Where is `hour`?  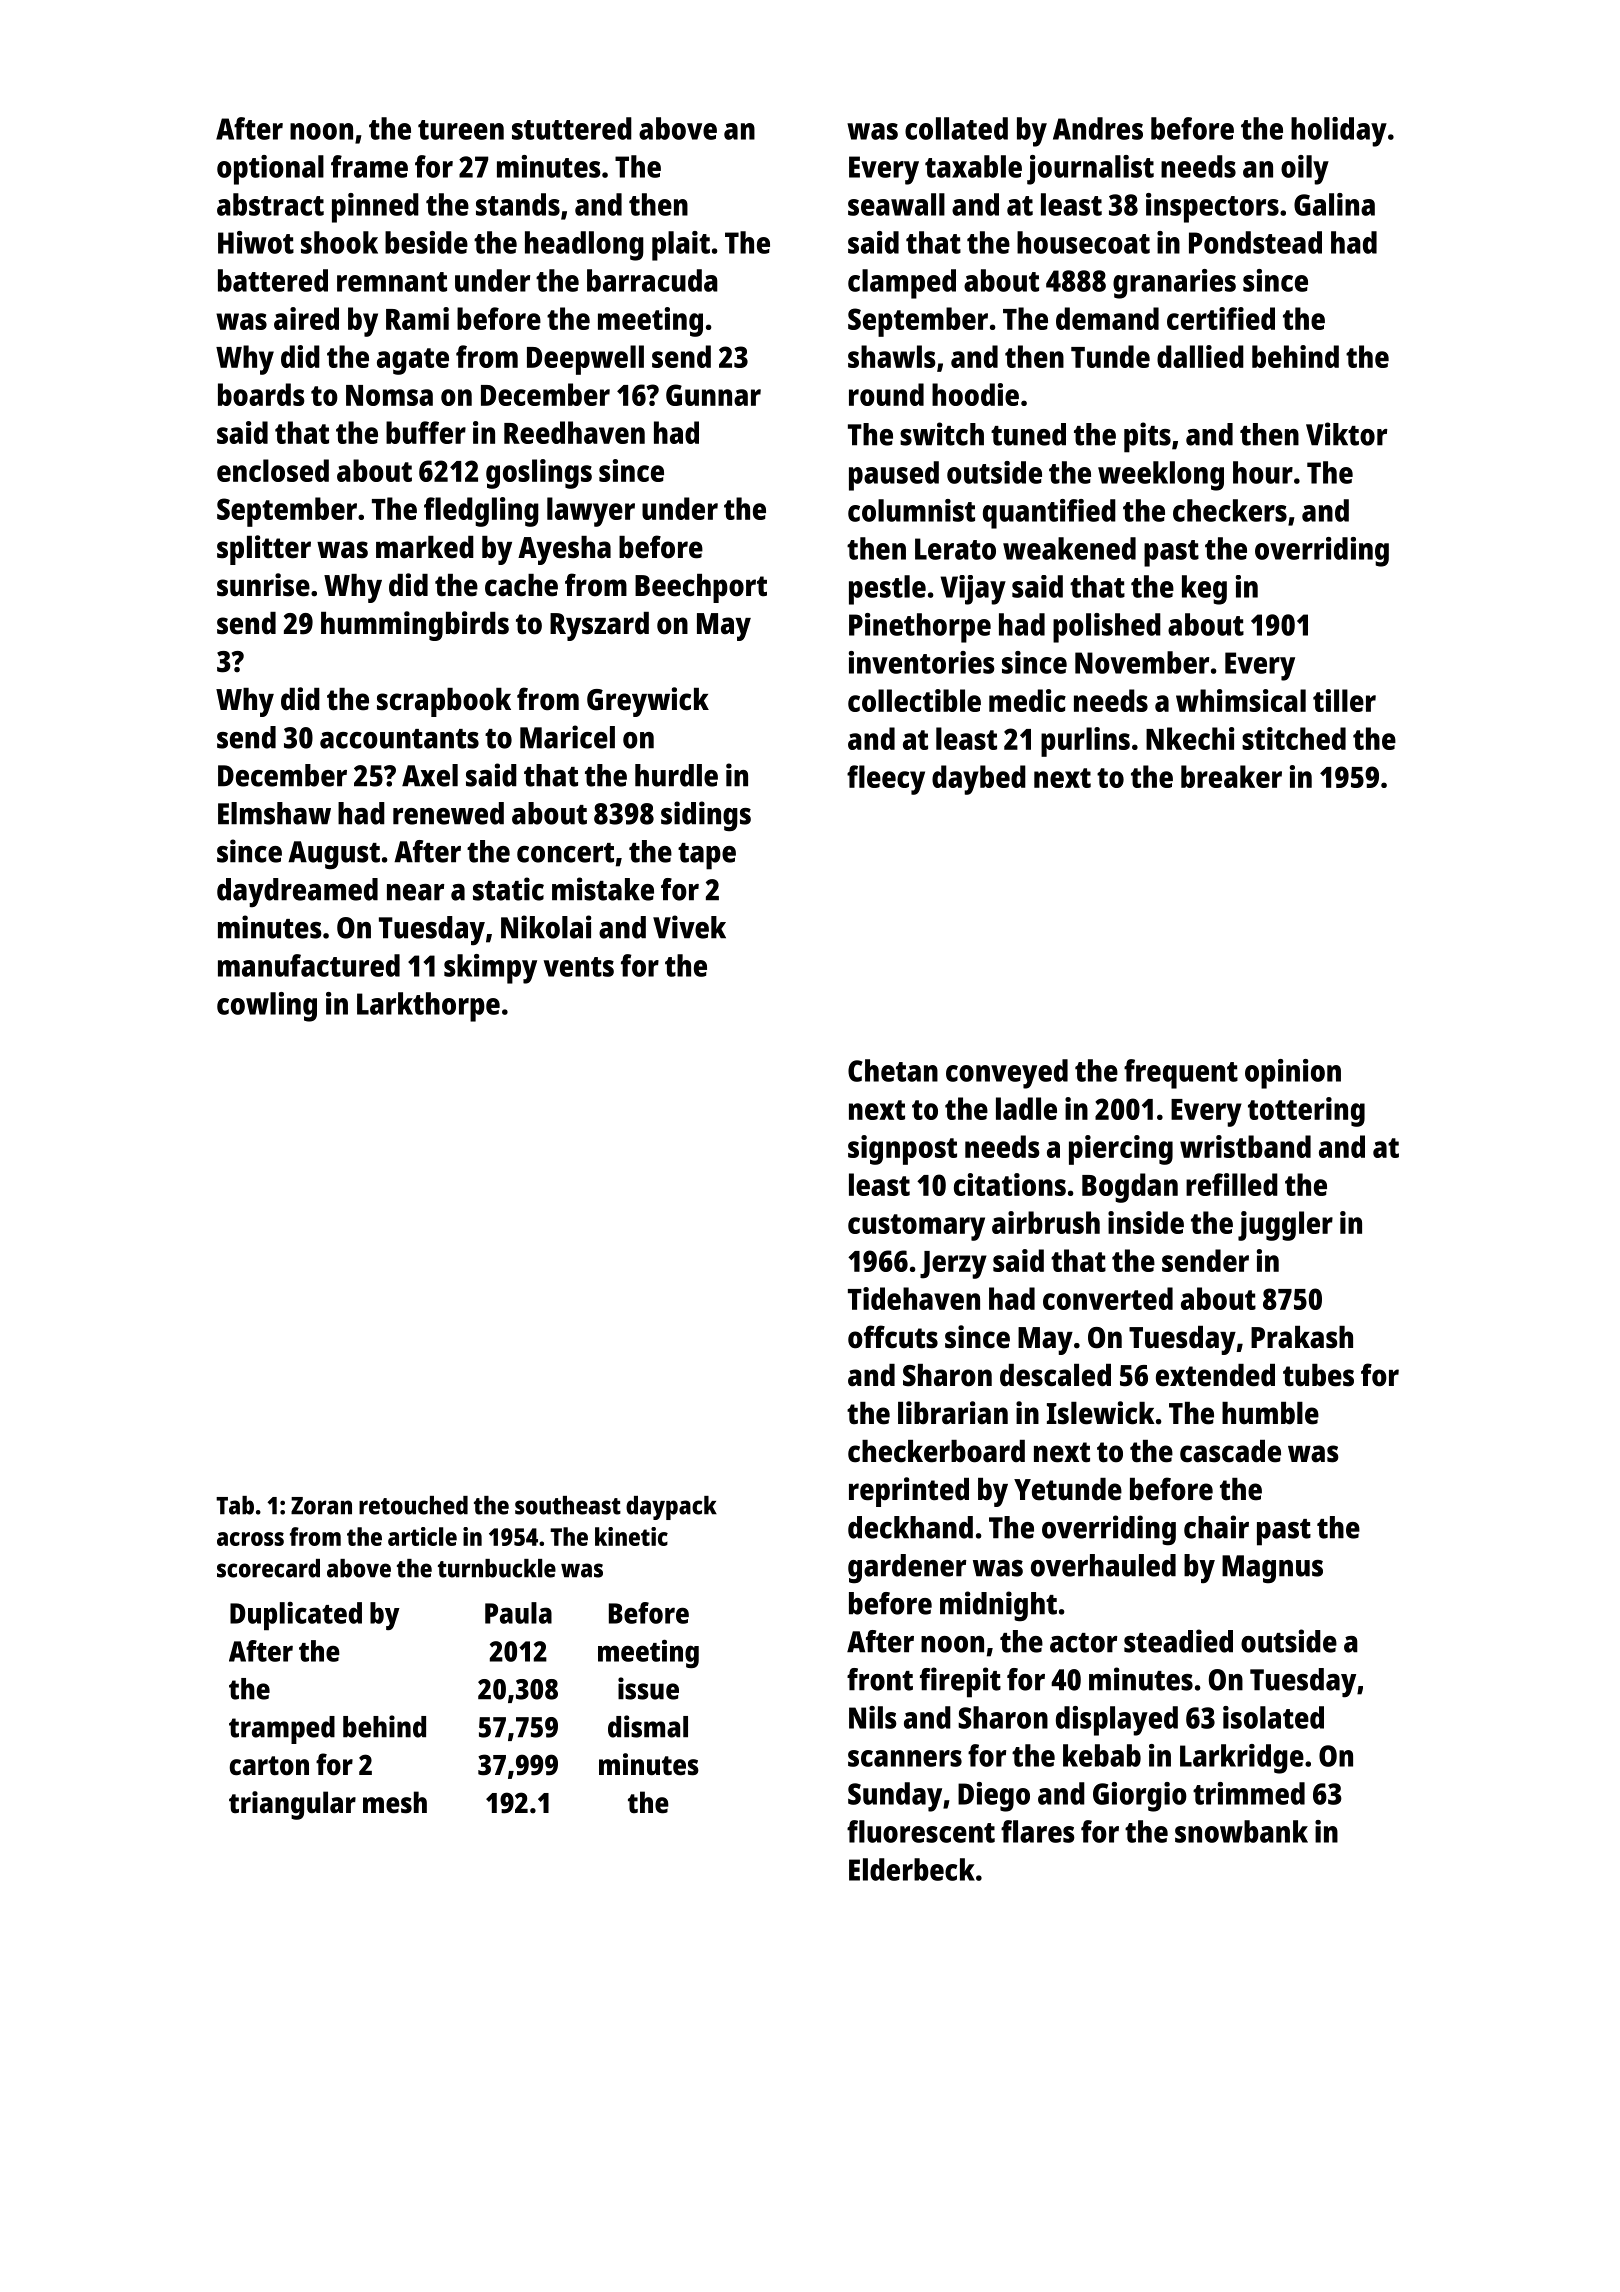
hour is located at coordinates (1263, 472).
